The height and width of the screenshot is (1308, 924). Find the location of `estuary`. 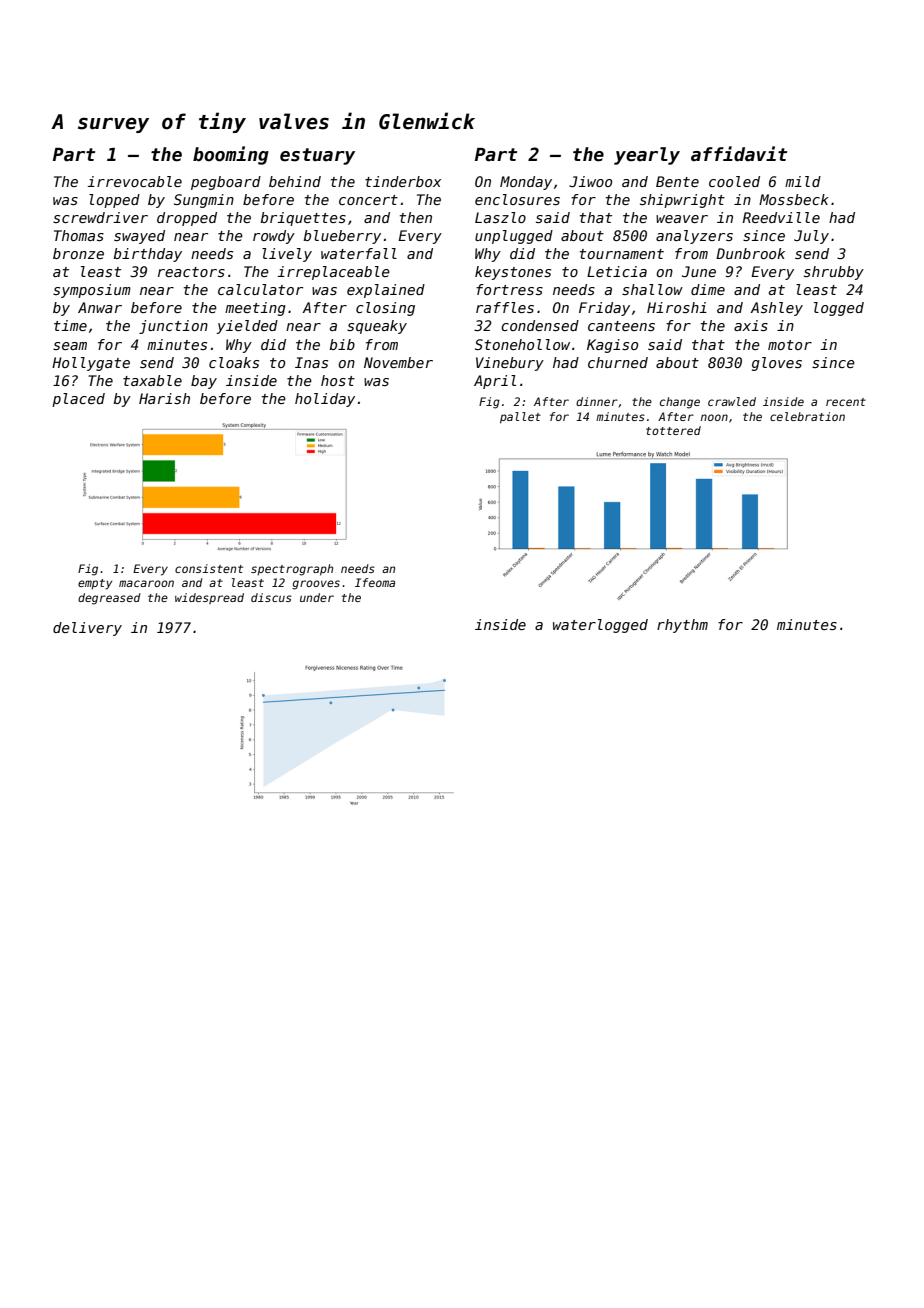

estuary is located at coordinates (317, 156).
